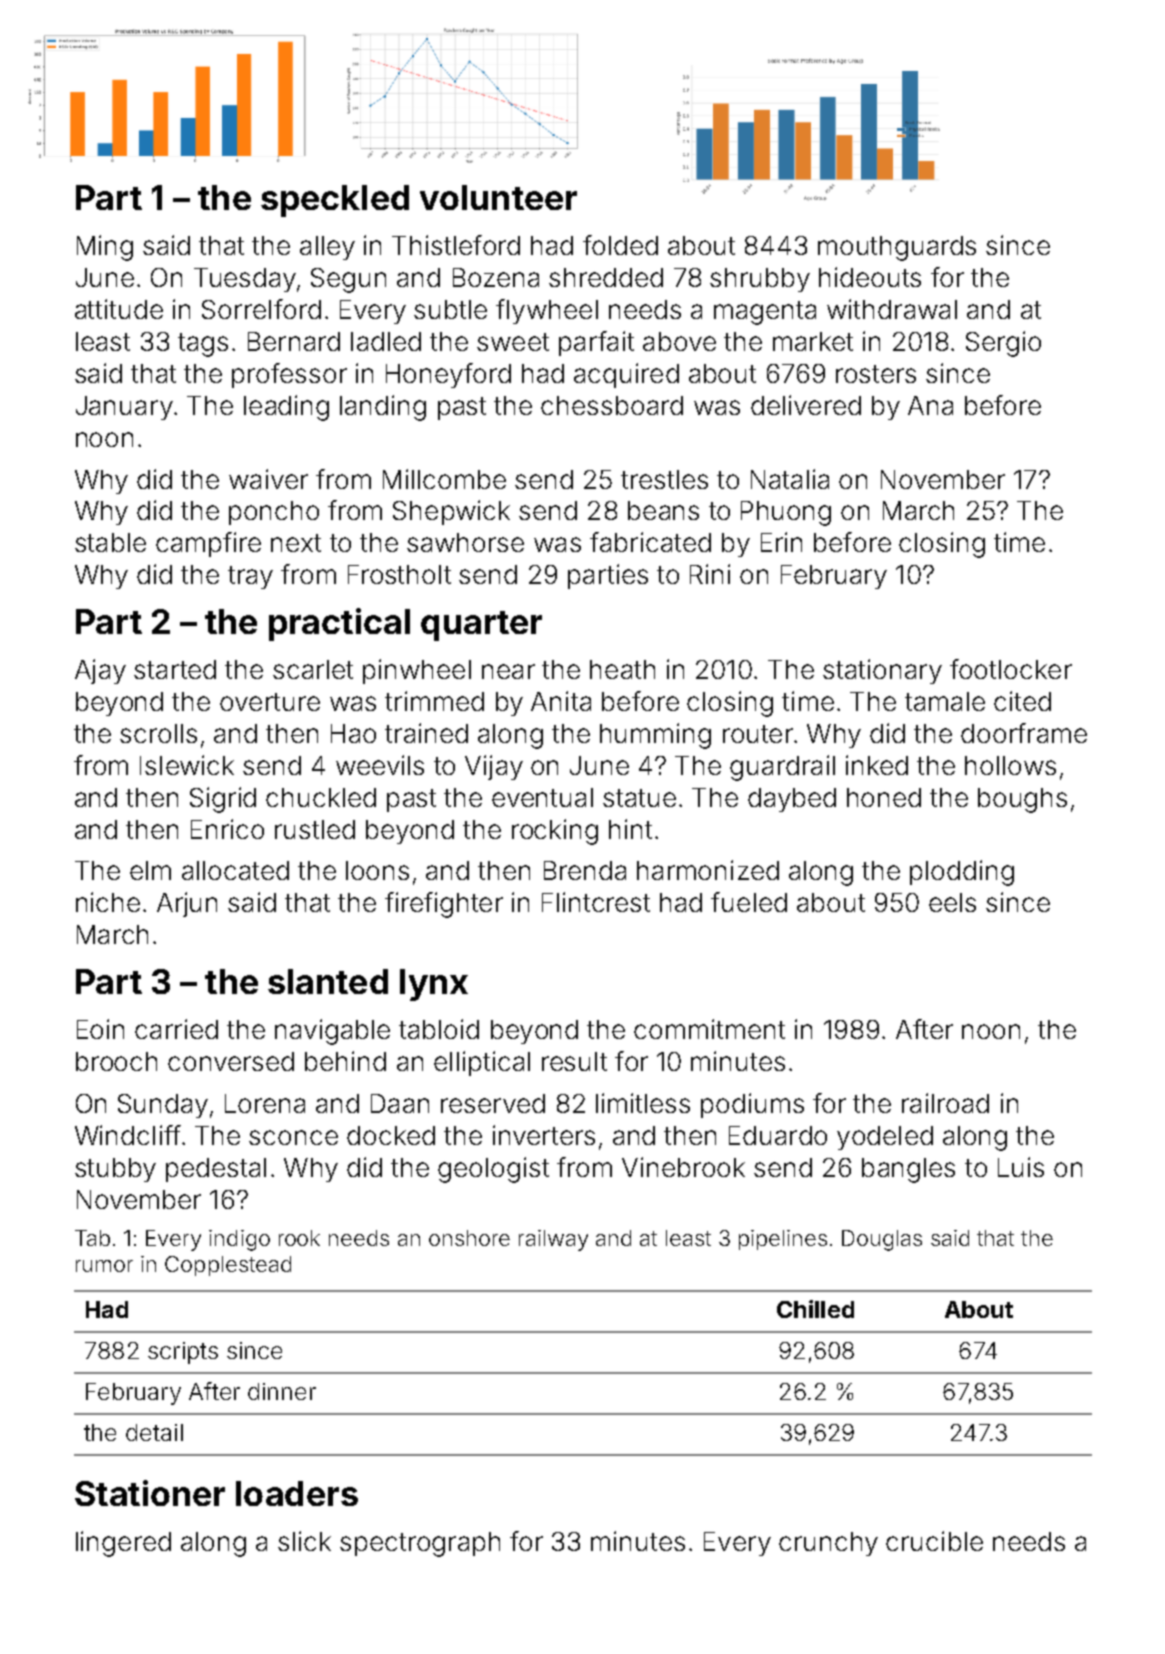  Describe the element at coordinates (420, 1544) in the image. I see `spectrograph` at that location.
